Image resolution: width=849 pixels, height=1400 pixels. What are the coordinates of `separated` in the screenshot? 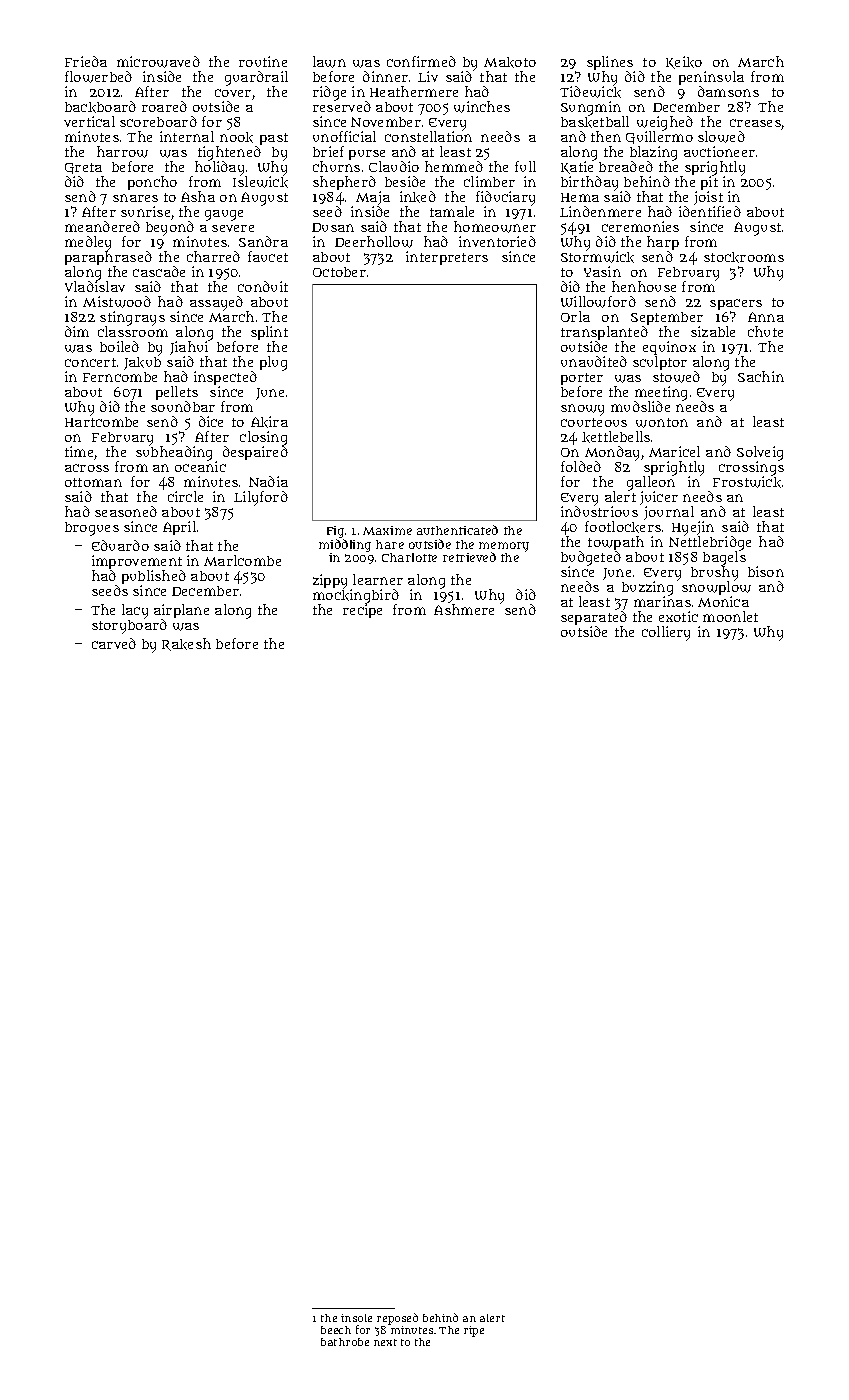 It's located at (594, 618).
